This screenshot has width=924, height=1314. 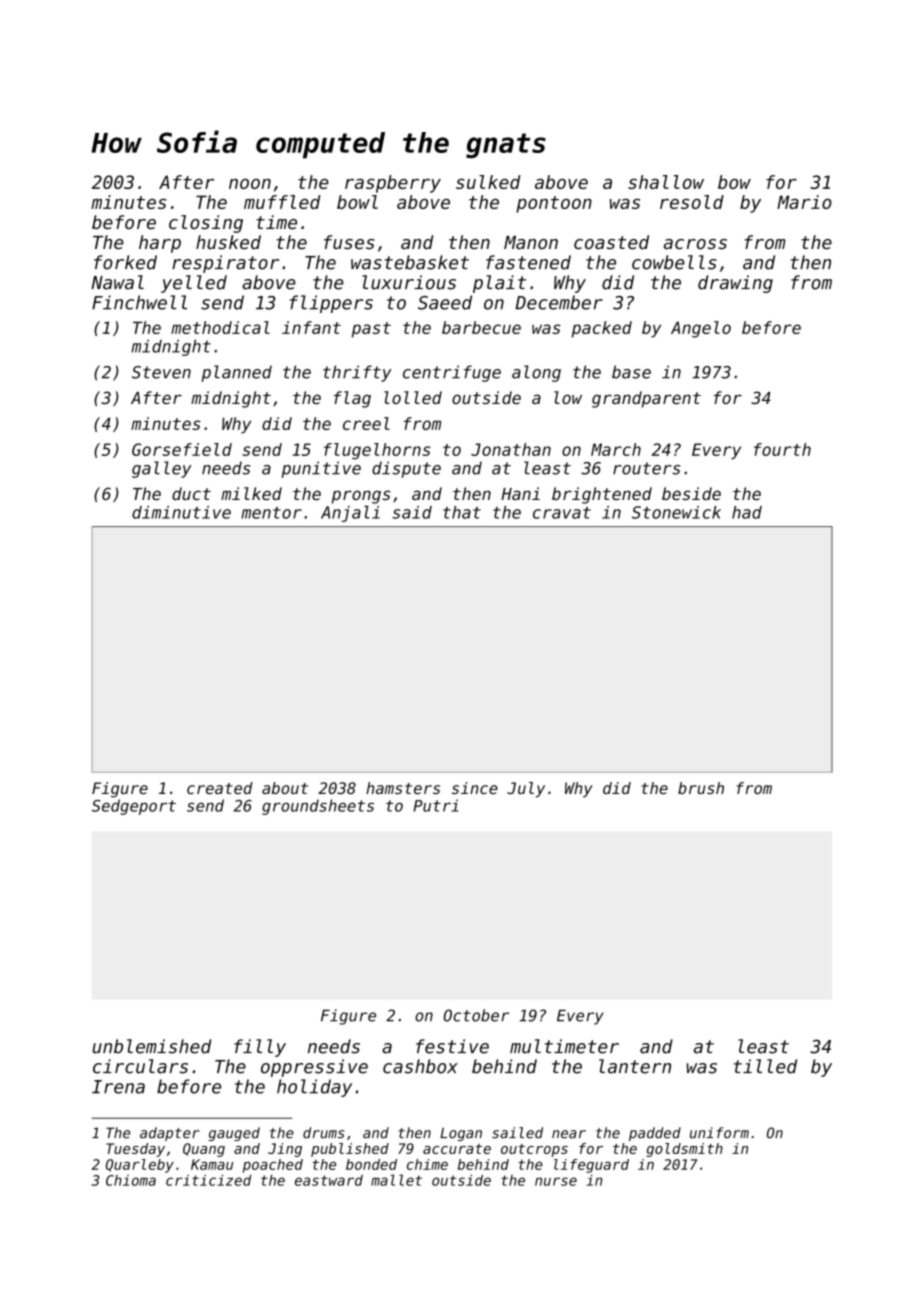 What do you see at coordinates (250, 184) in the screenshot?
I see `noon` at bounding box center [250, 184].
